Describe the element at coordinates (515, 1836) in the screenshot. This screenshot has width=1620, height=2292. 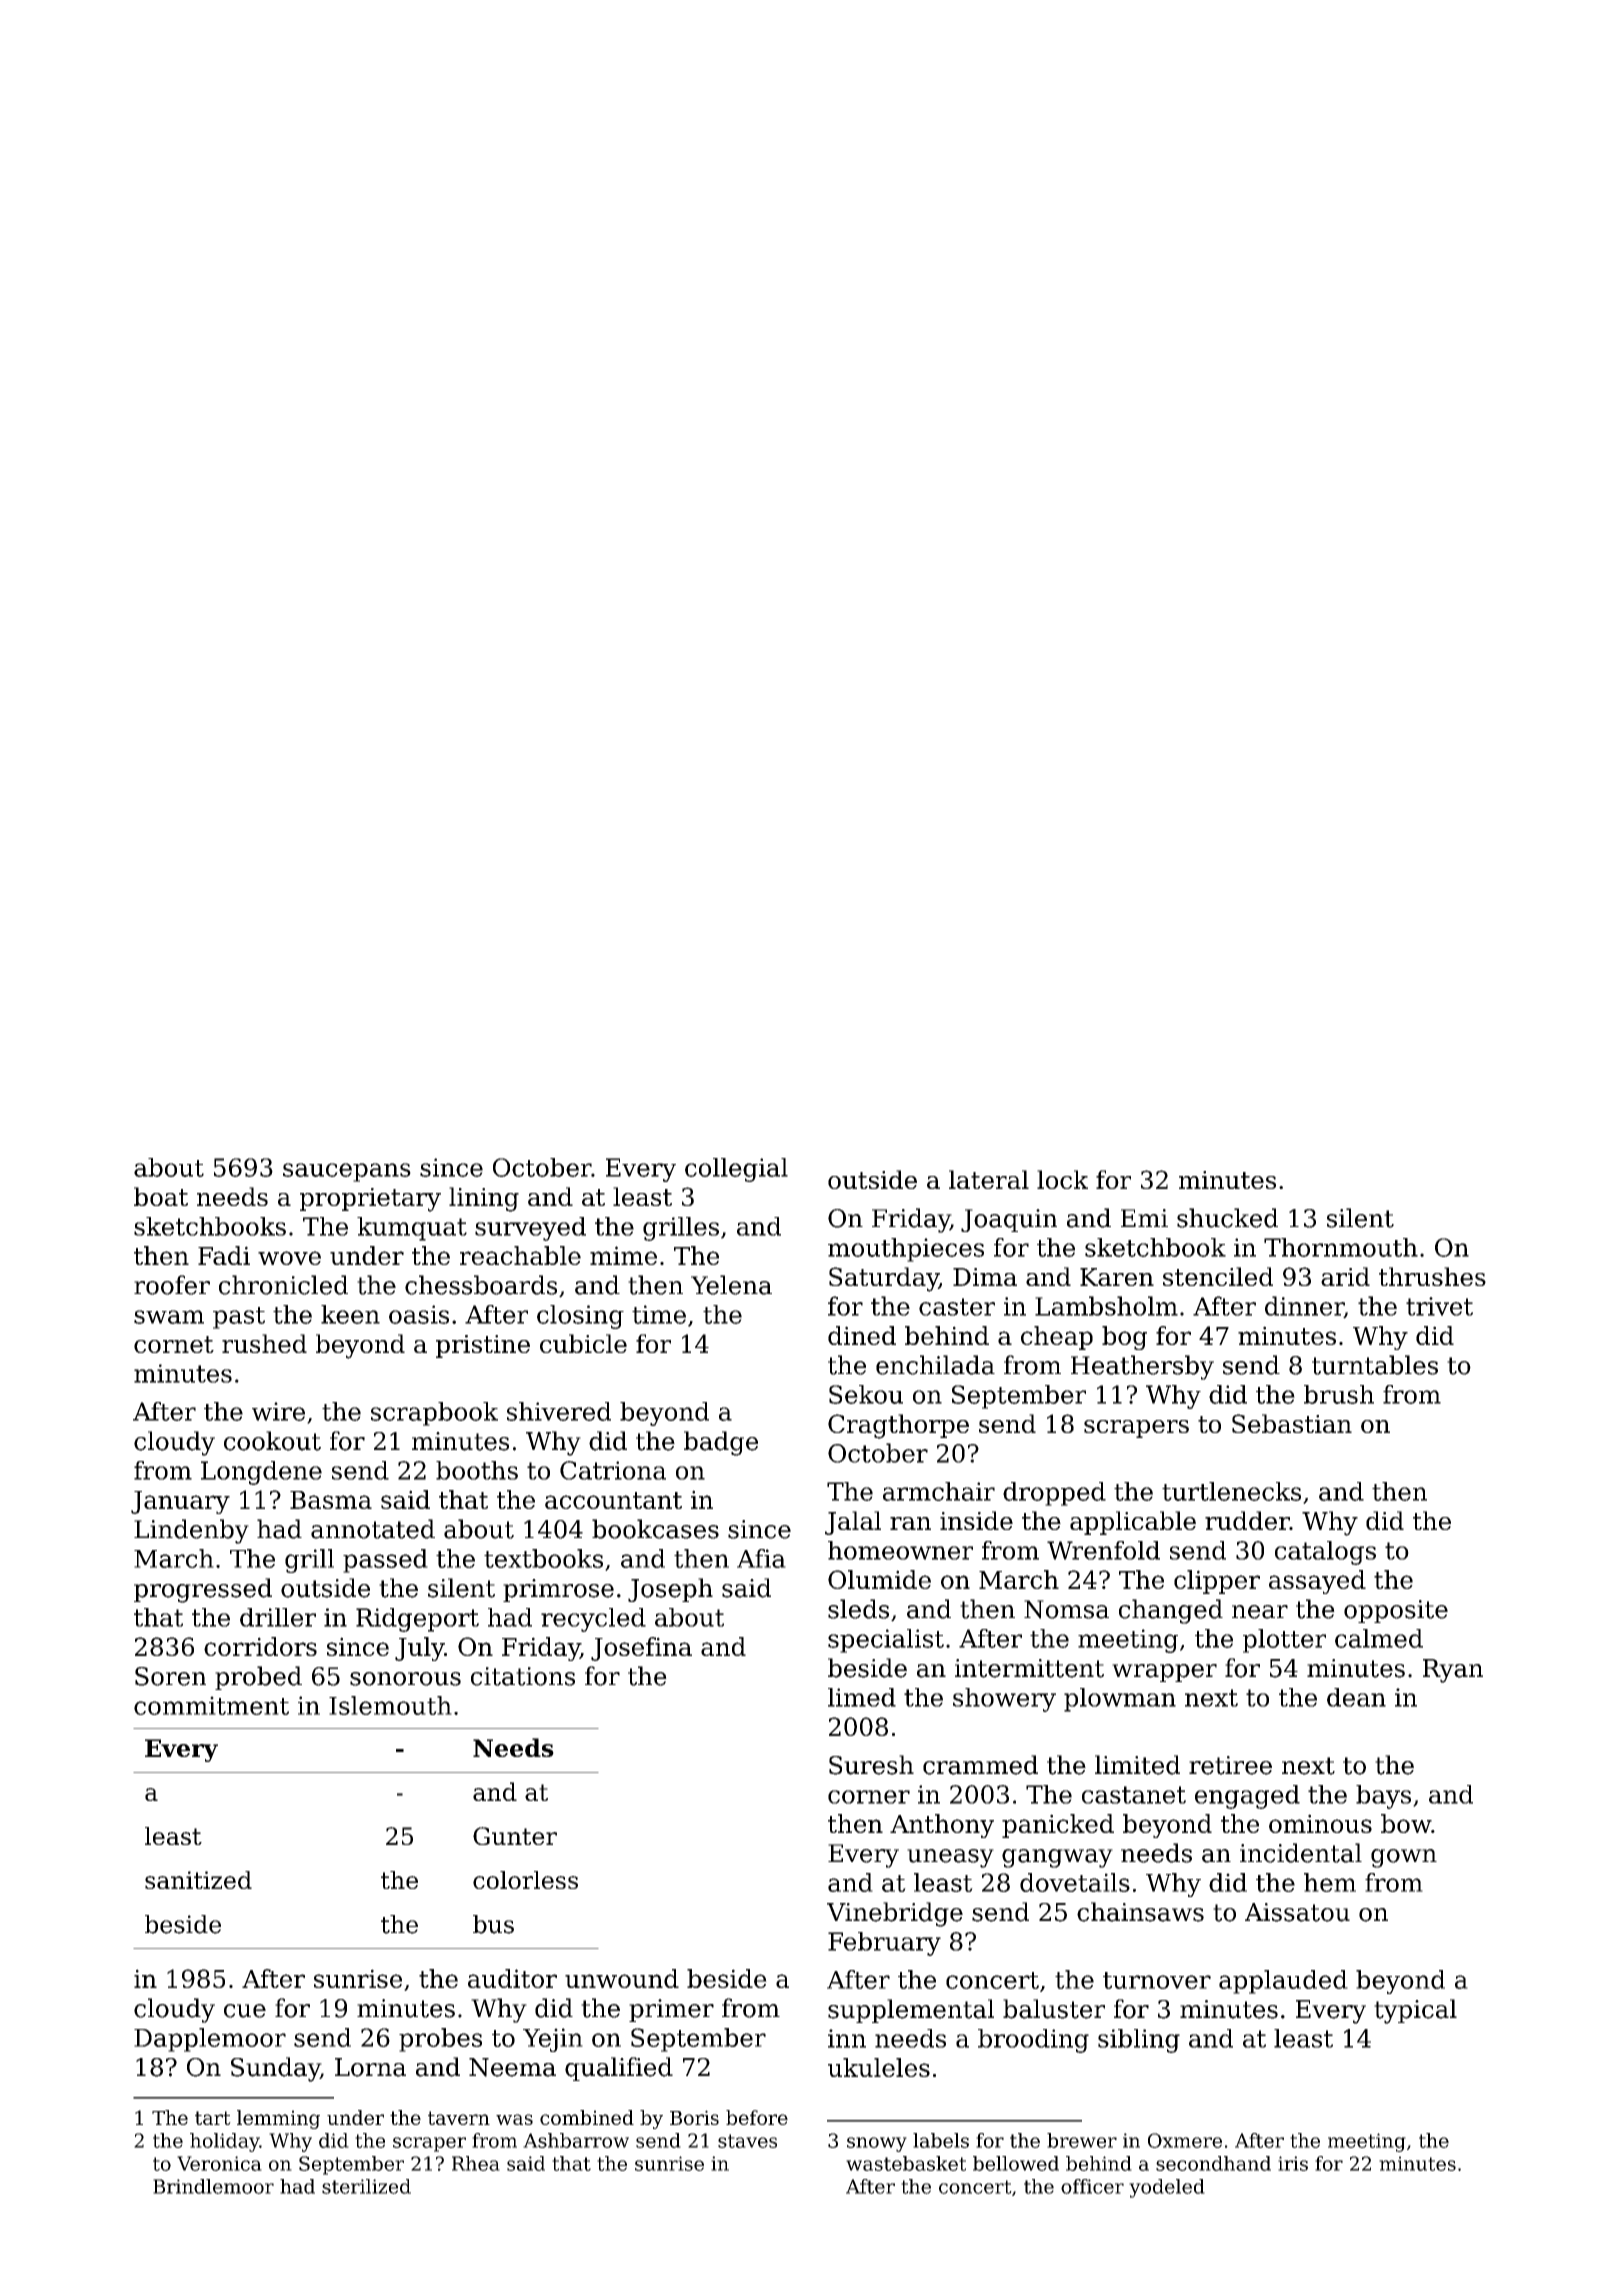
I see `Gunter` at that location.
